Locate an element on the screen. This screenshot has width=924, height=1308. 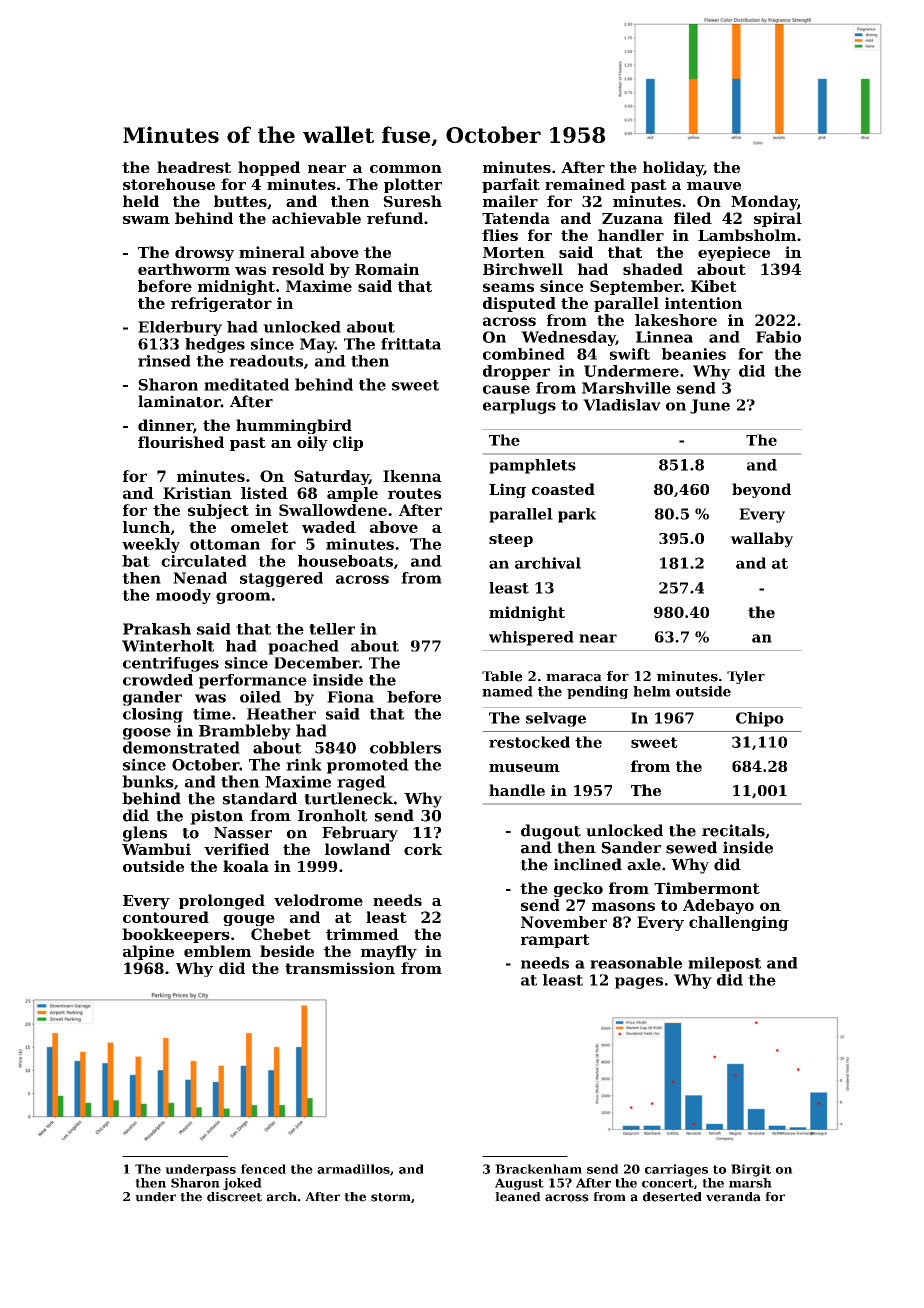
masons is located at coordinates (623, 906).
